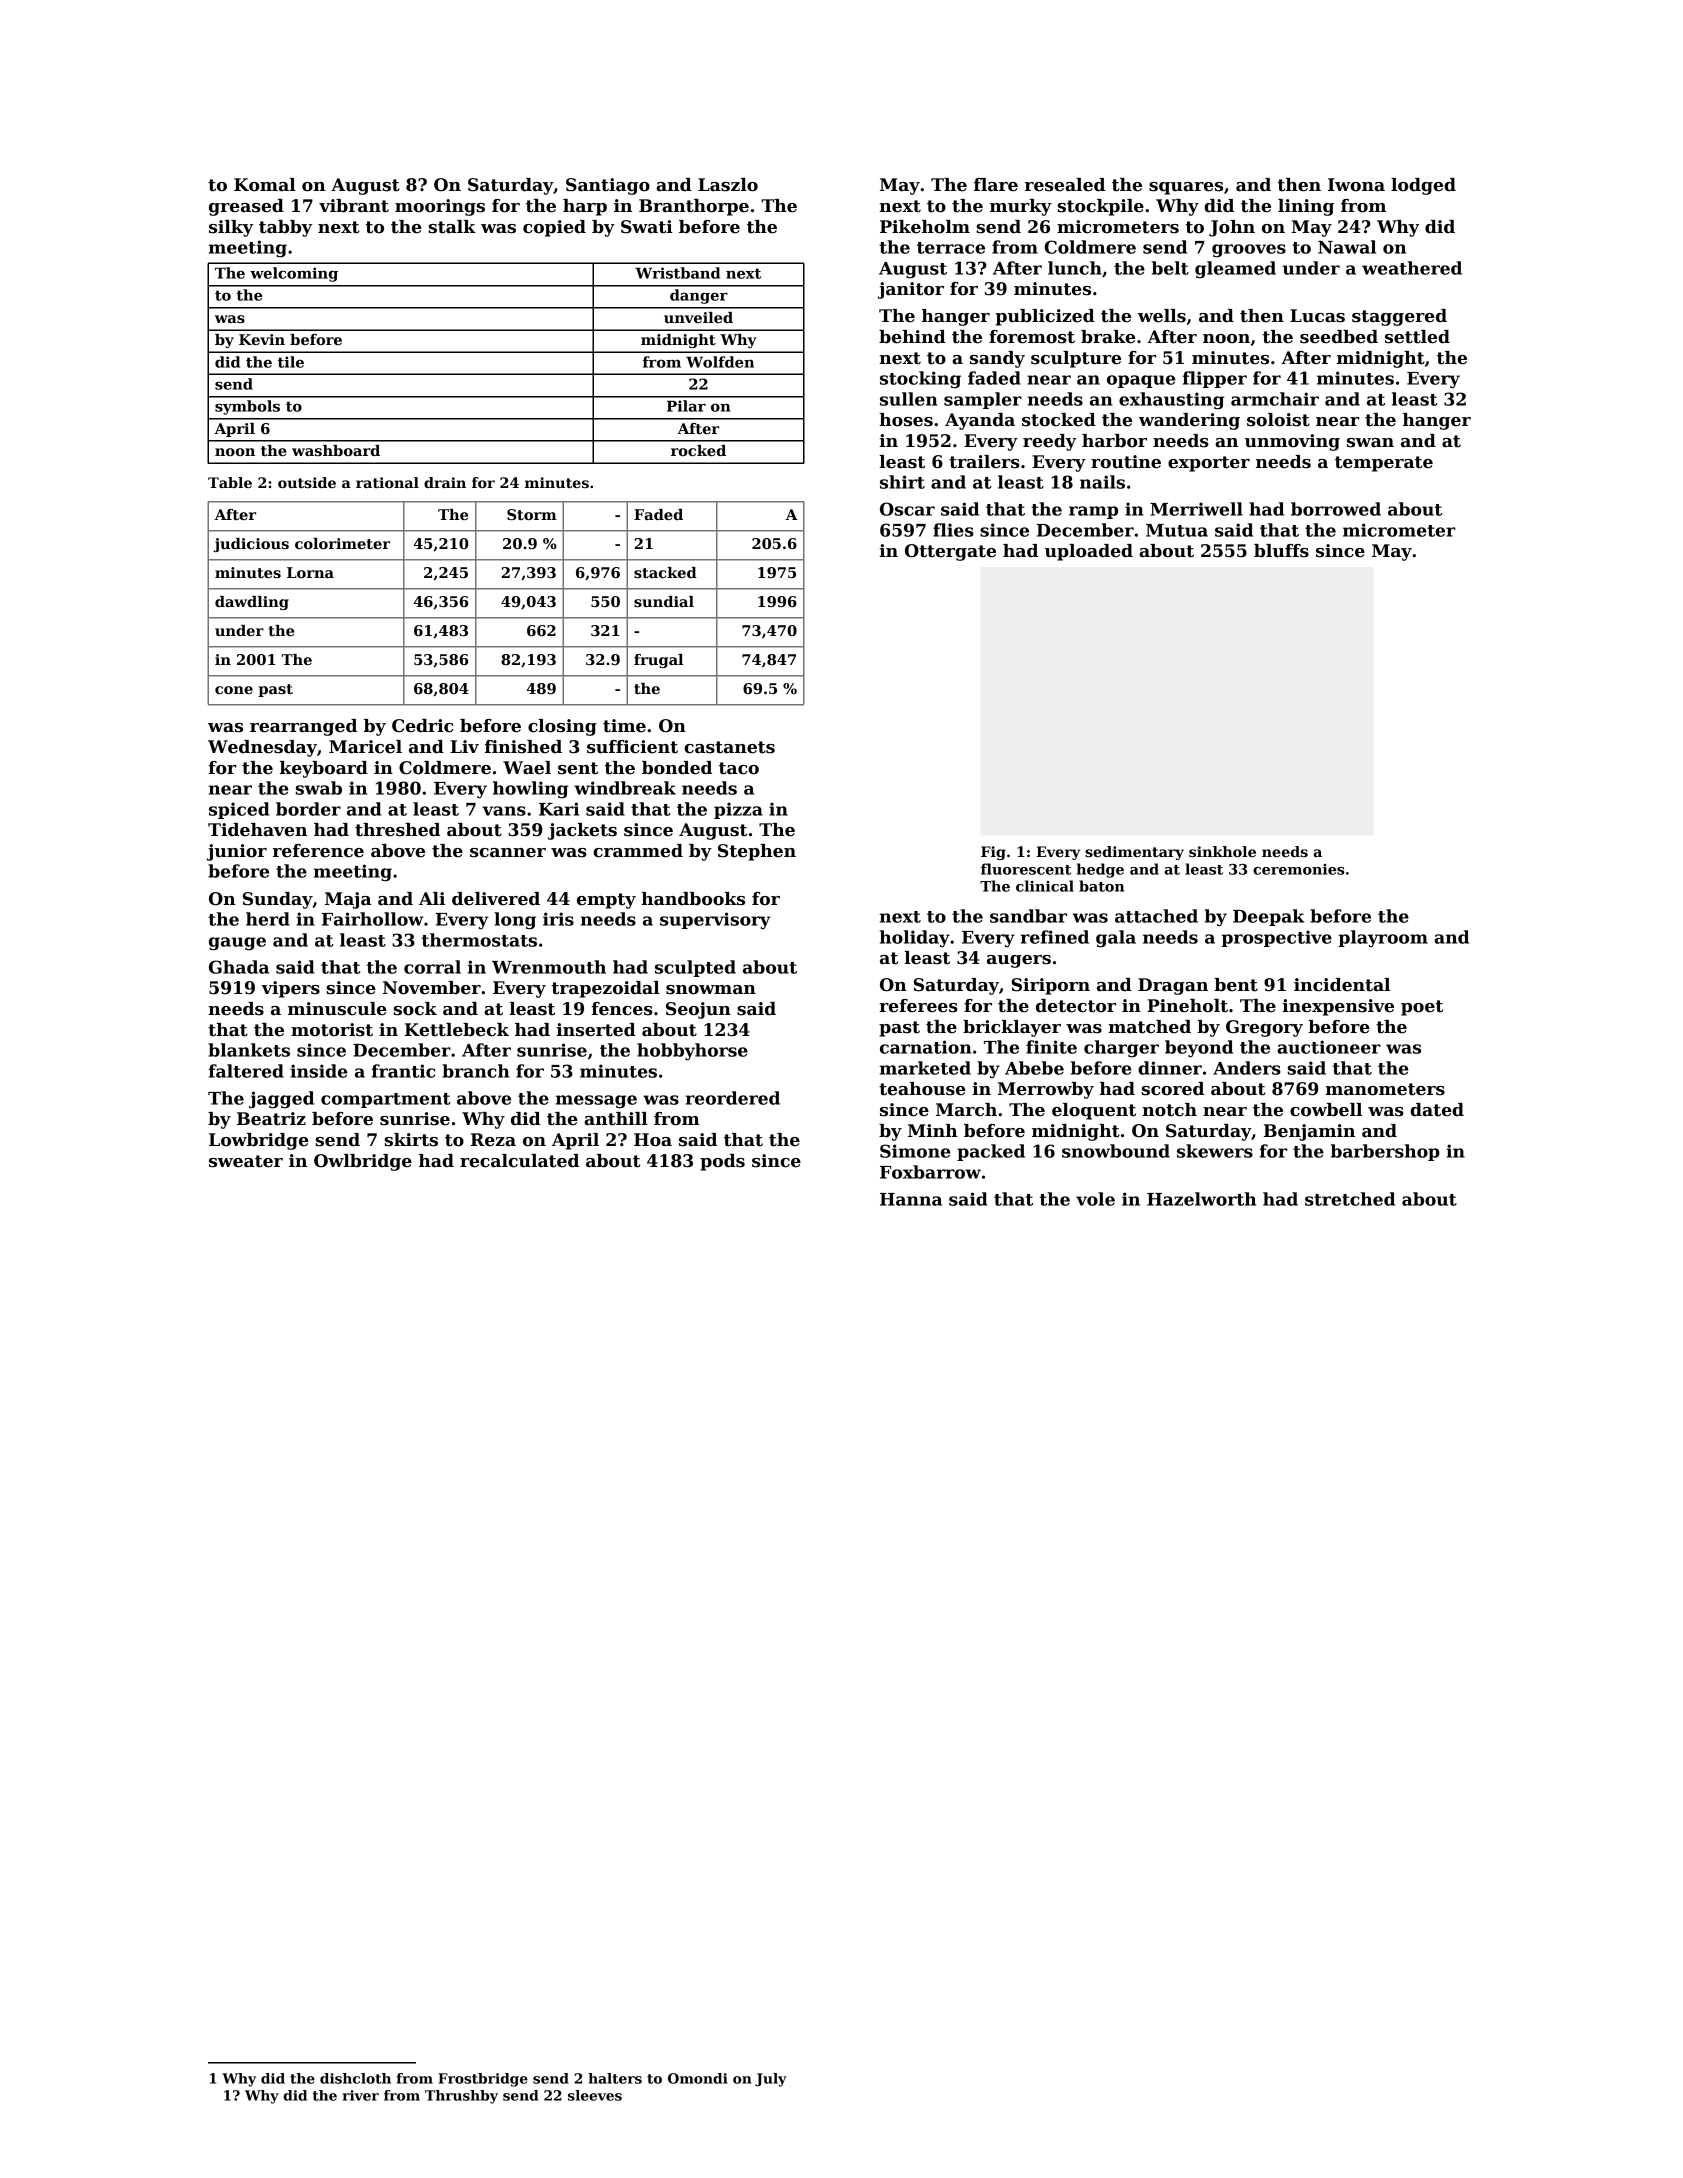 This screenshot has width=1683, height=2178. I want to click on dishcloth, so click(355, 2078).
